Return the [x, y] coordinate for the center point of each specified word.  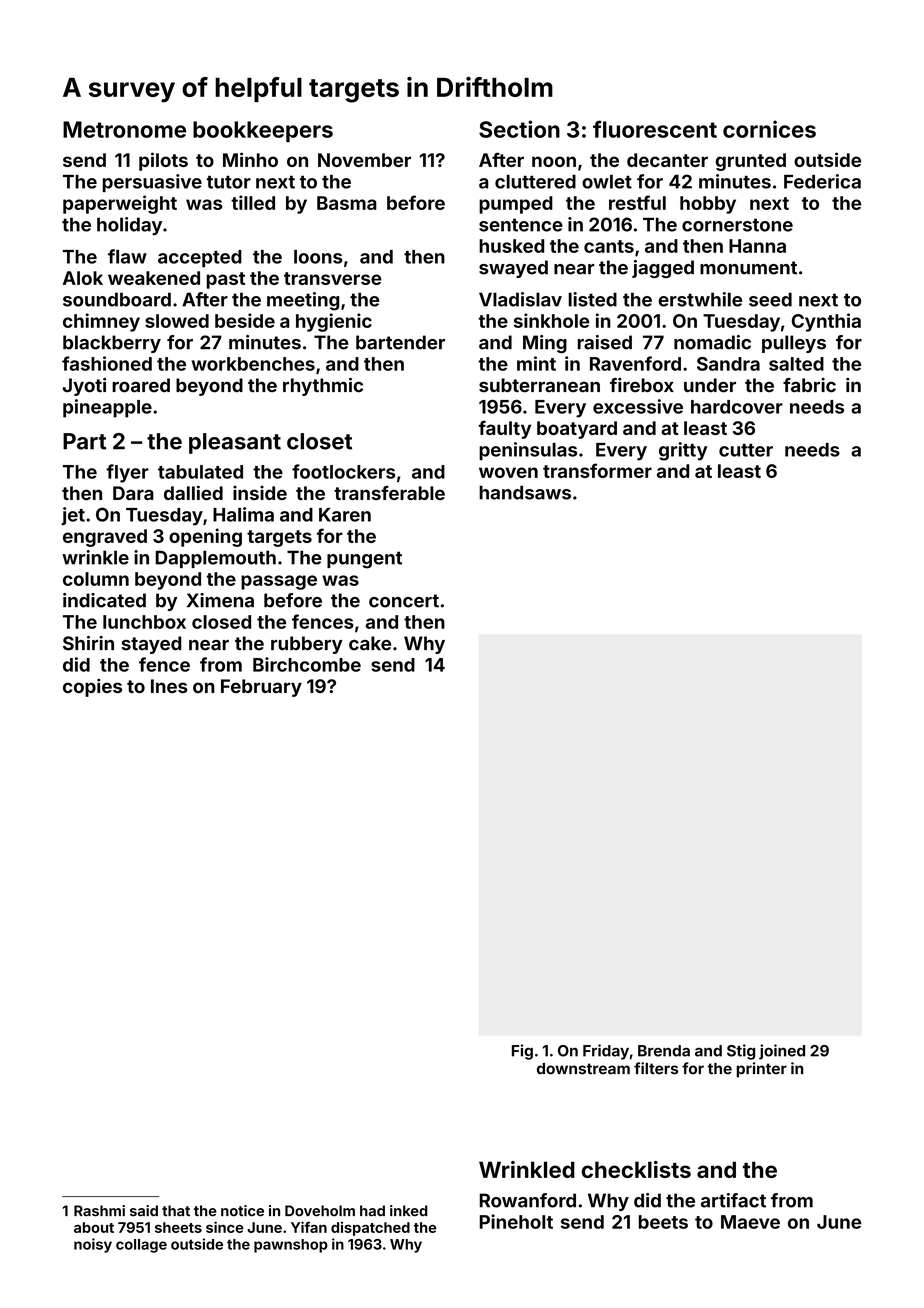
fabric [809, 385]
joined [782, 1052]
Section [519, 129]
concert [404, 601]
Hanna [757, 246]
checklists [636, 1169]
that [176, 1211]
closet [319, 441]
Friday [606, 1052]
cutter [746, 450]
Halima [243, 514]
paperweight [120, 204]
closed [221, 622]
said [144, 1211]
